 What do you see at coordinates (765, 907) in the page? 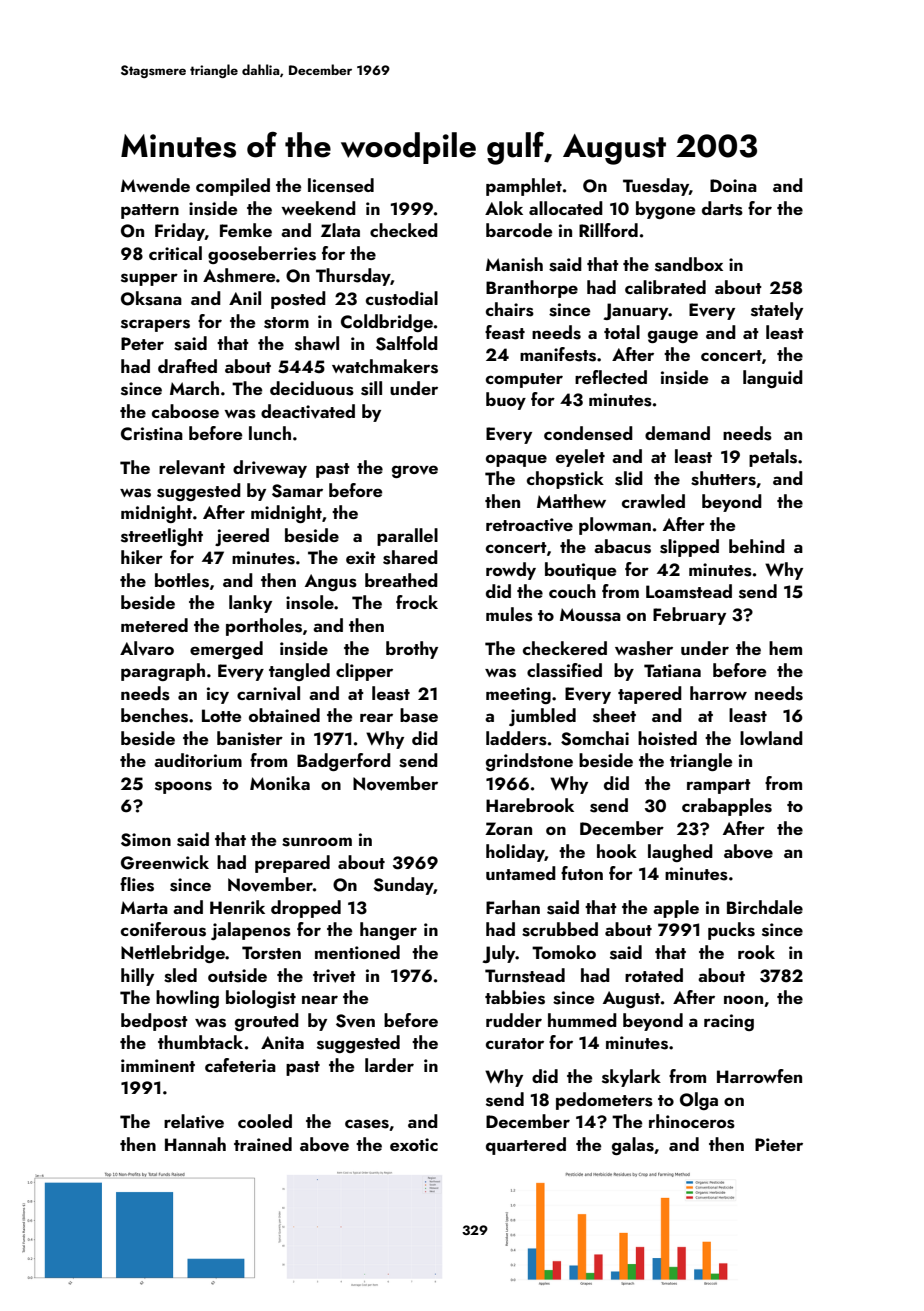
I see `Birchdale` at bounding box center [765, 907].
